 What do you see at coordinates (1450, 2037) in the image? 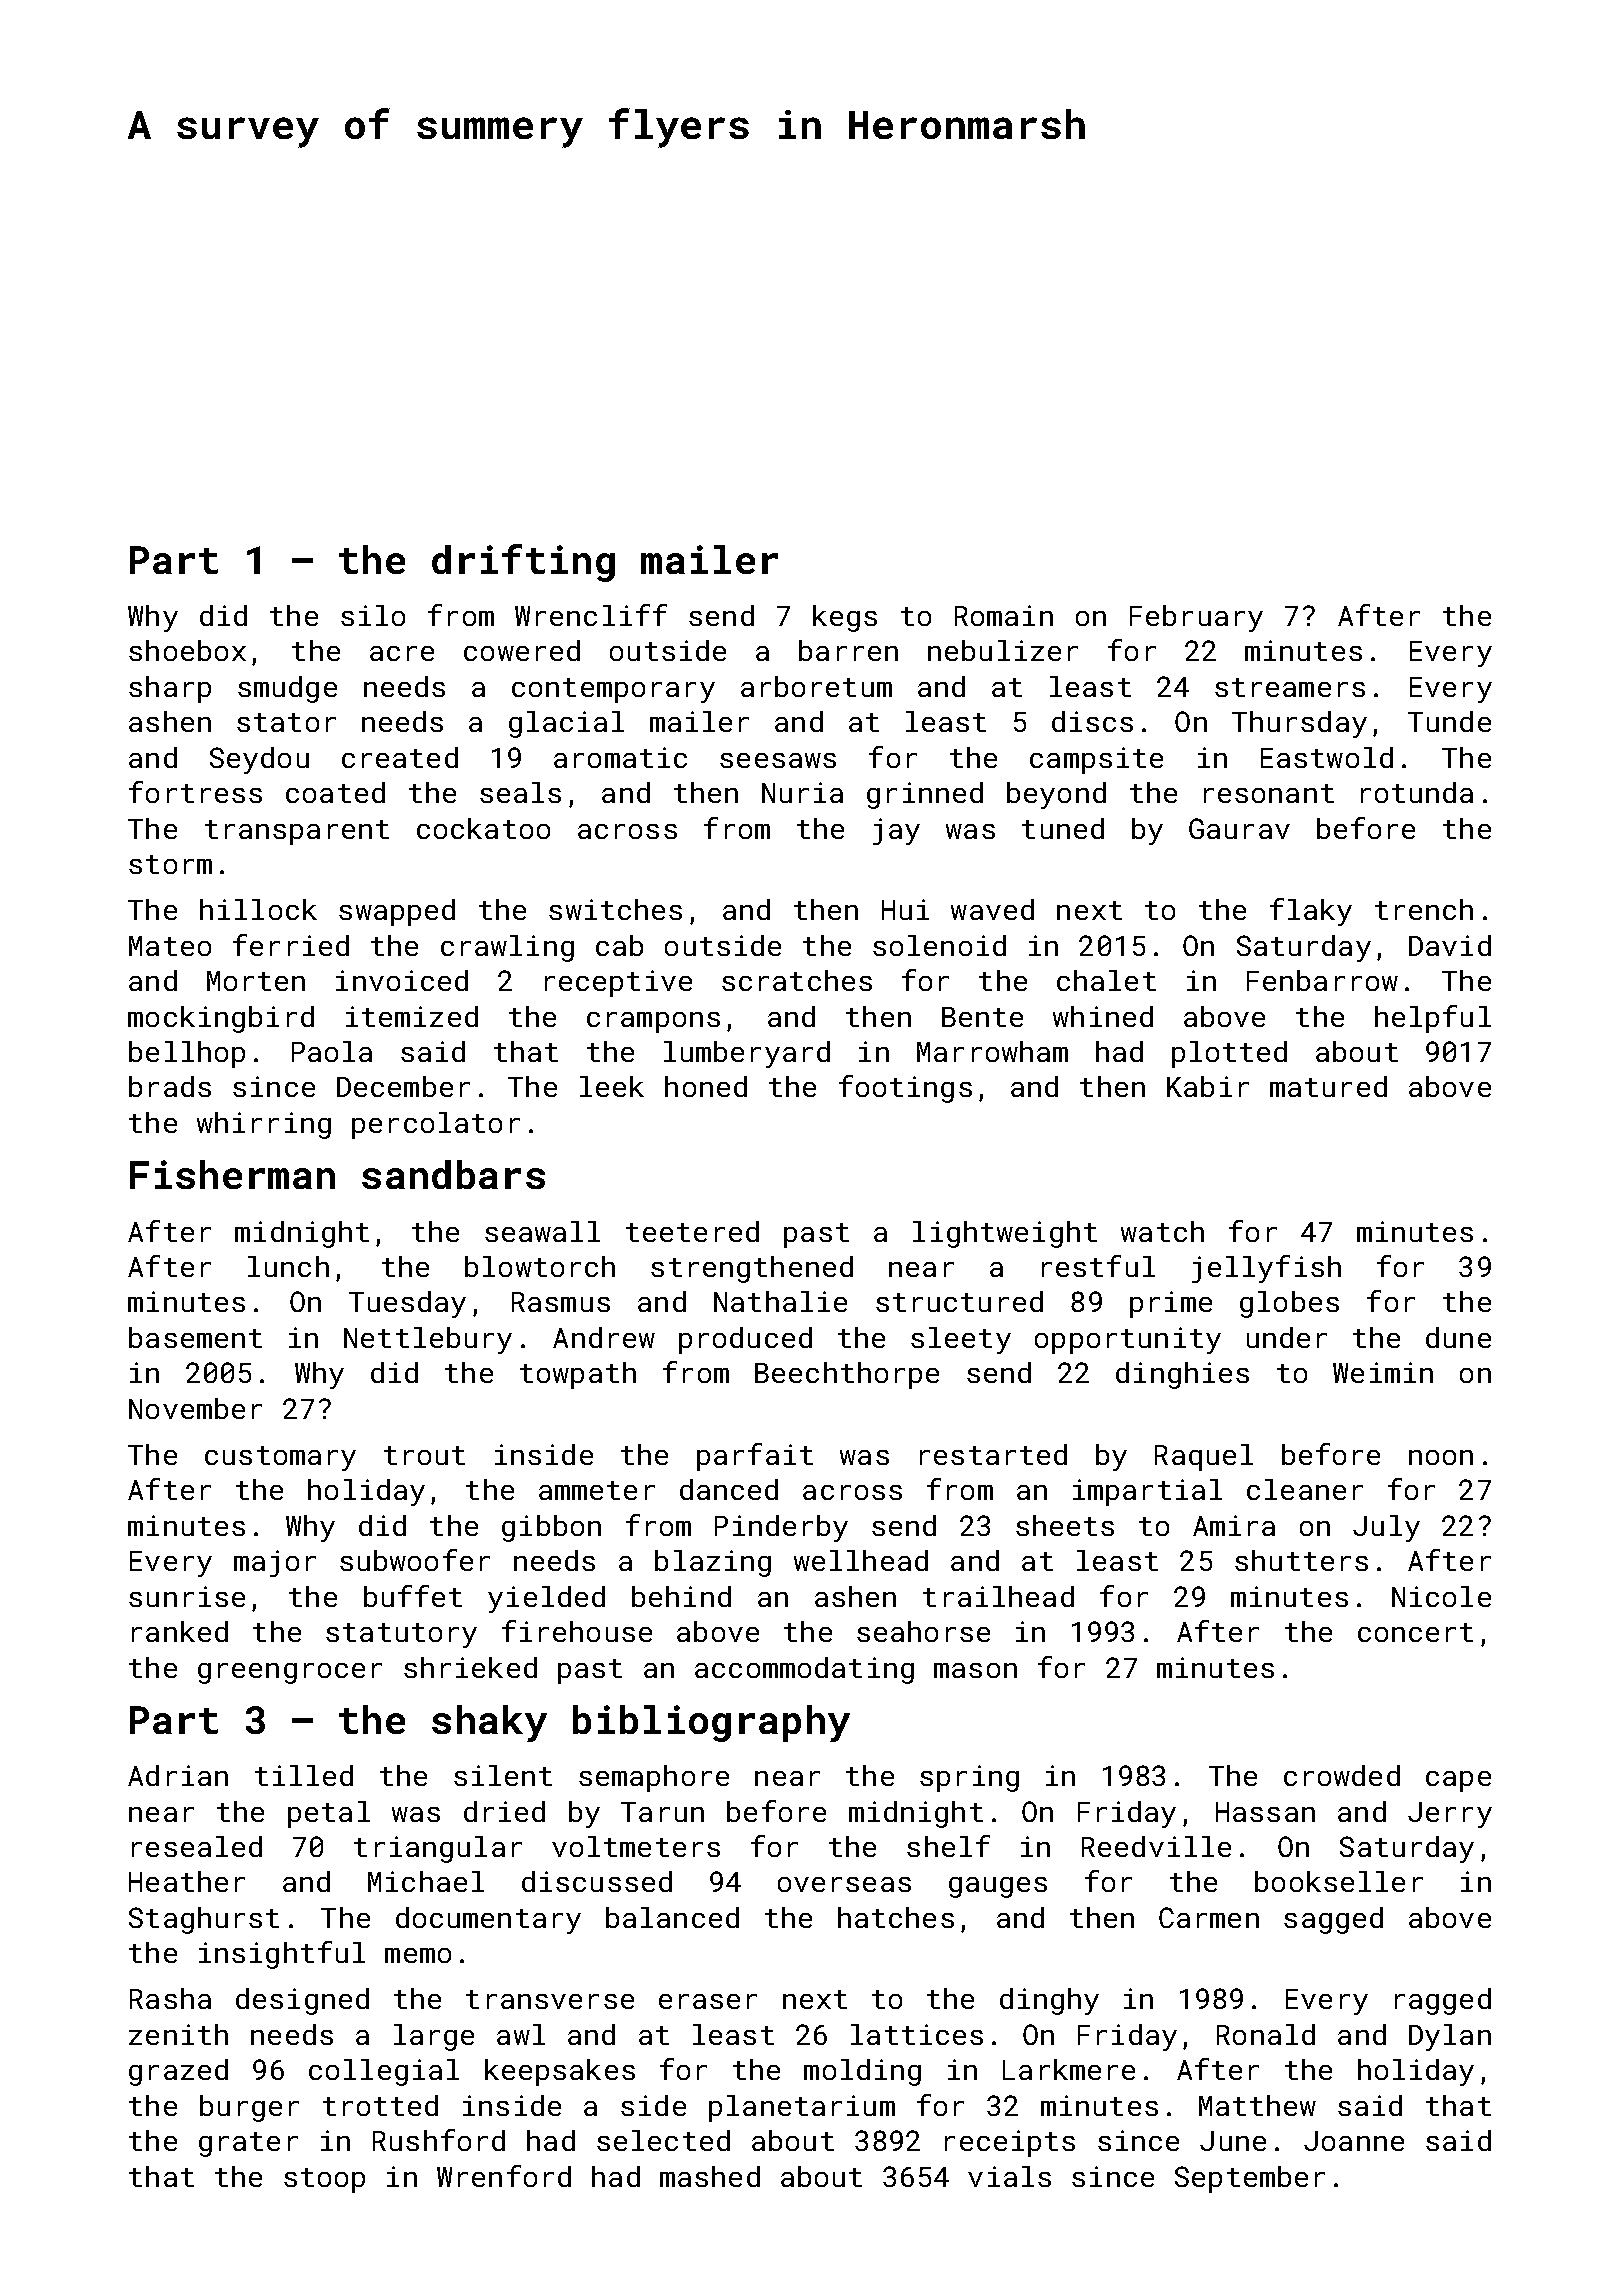
I see `Dylan` at bounding box center [1450, 2037].
